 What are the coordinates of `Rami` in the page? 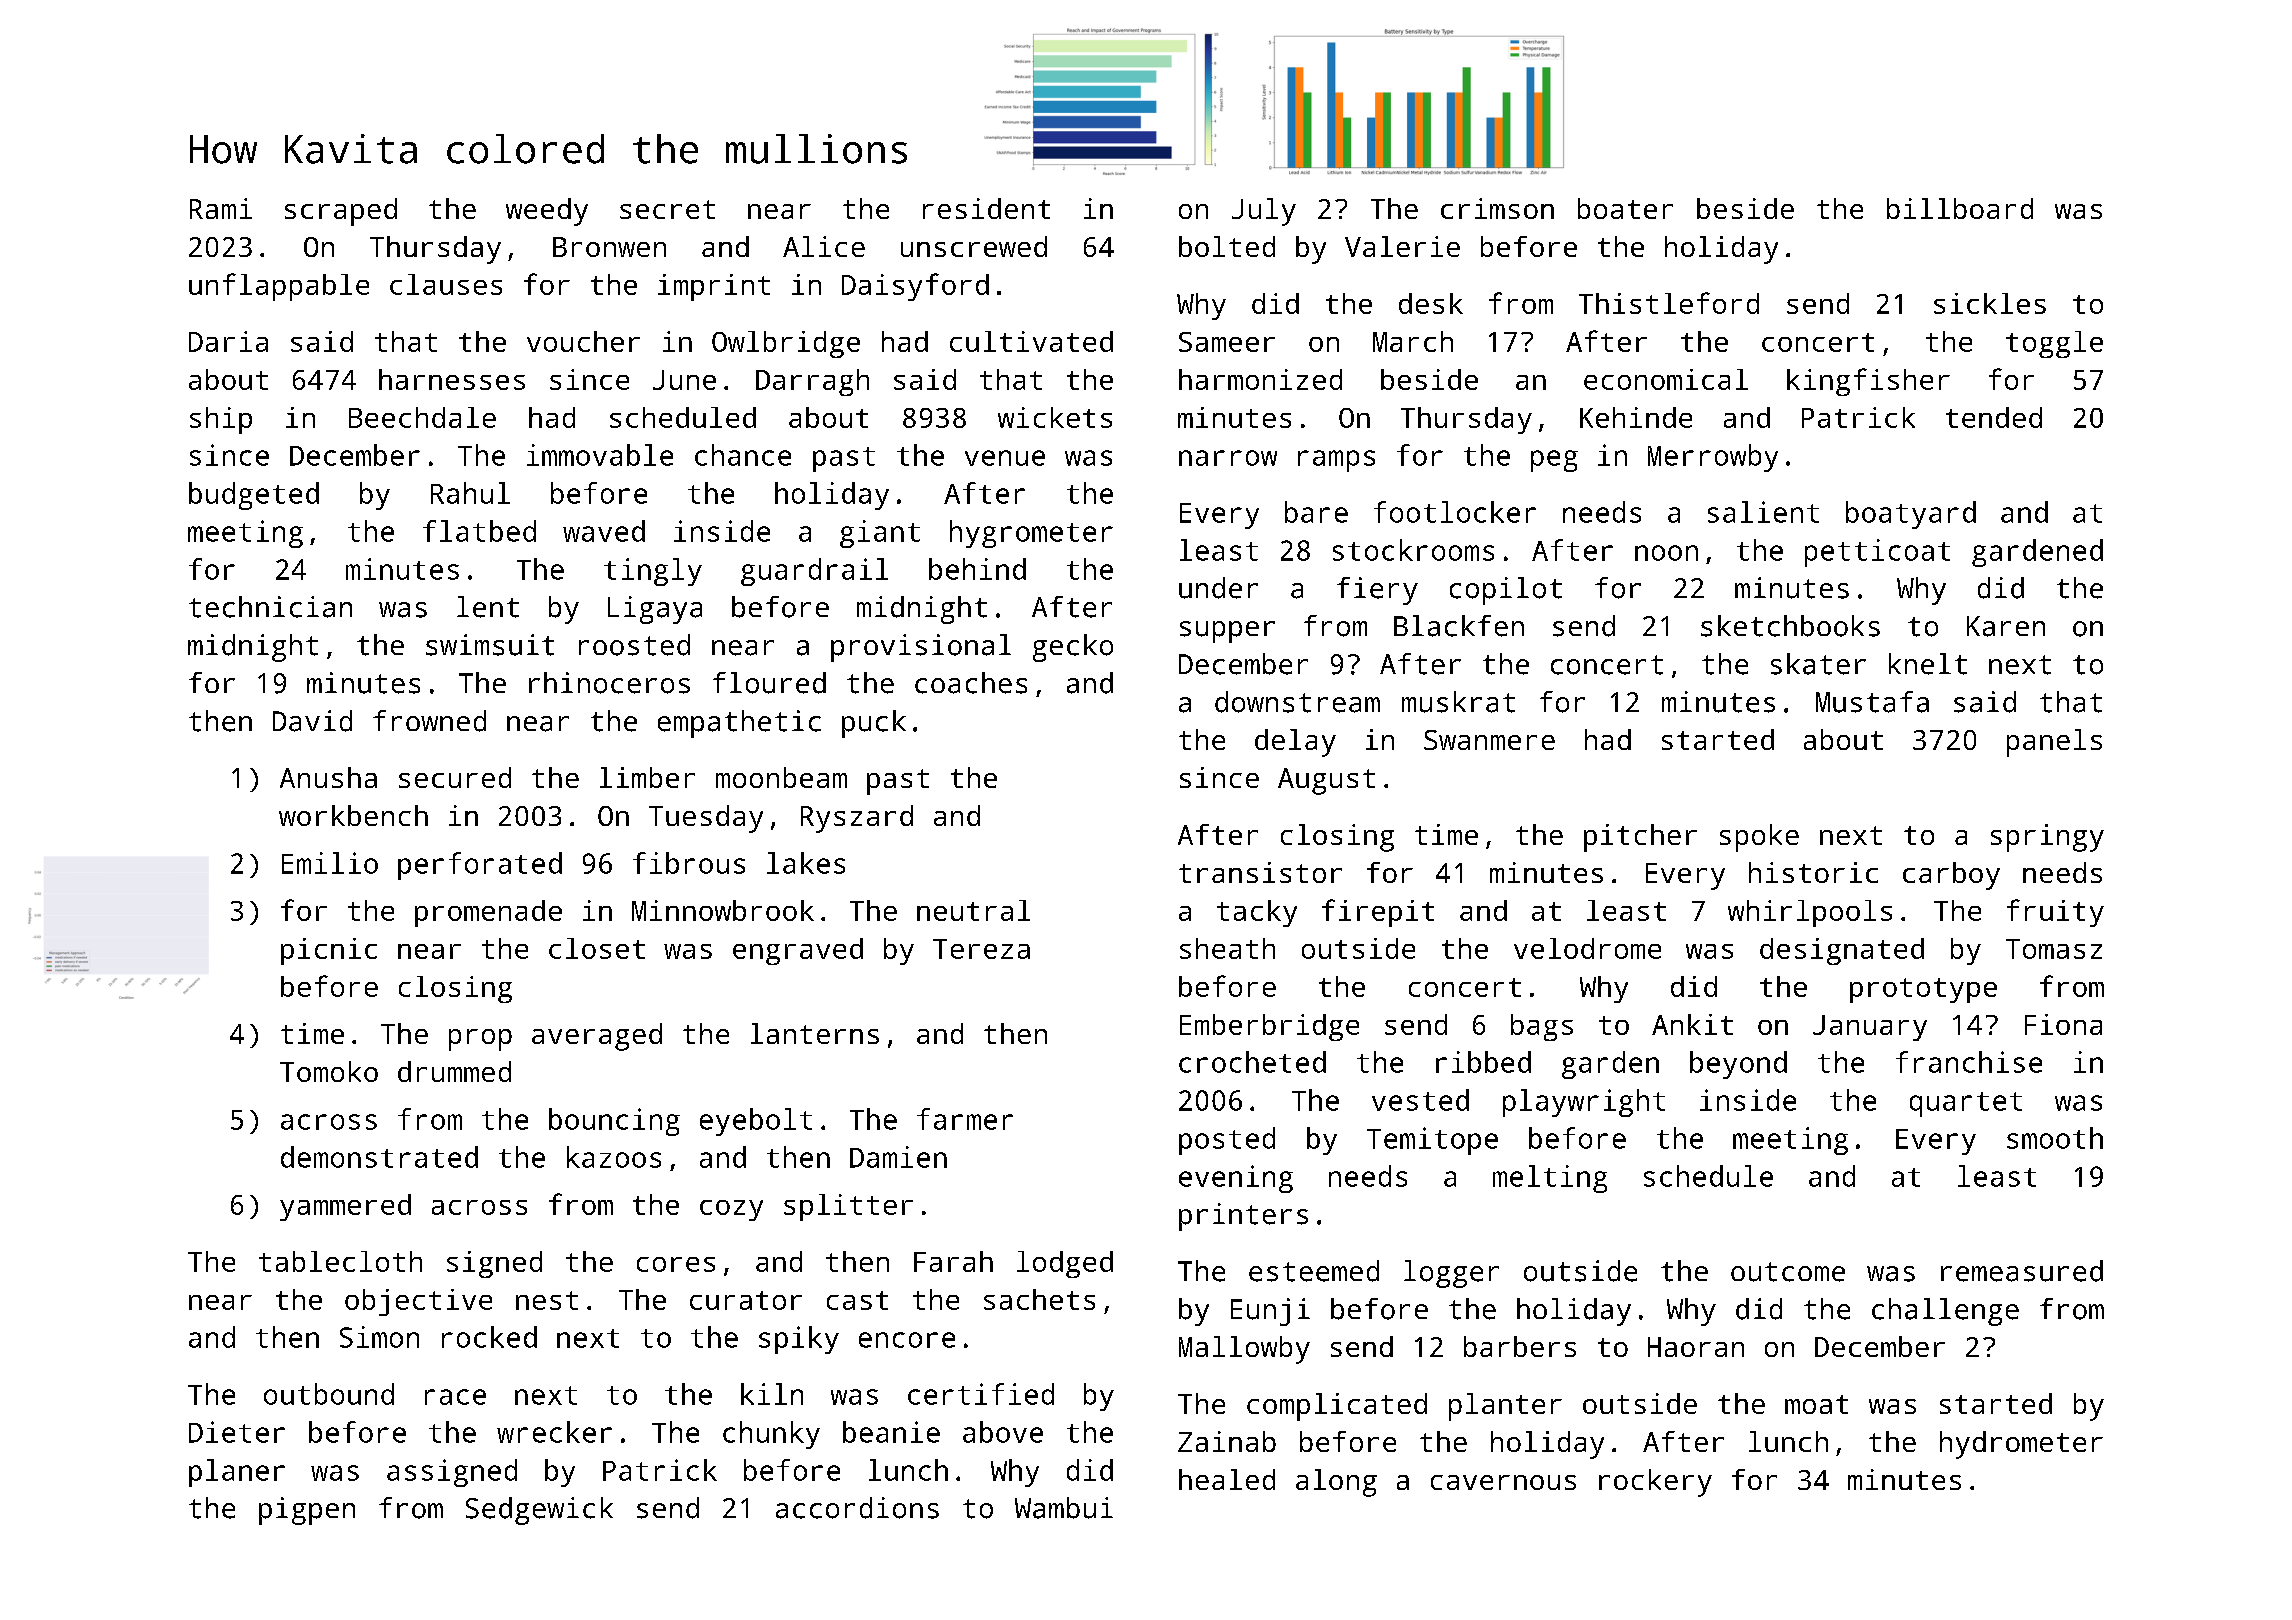 It's located at (221, 208).
